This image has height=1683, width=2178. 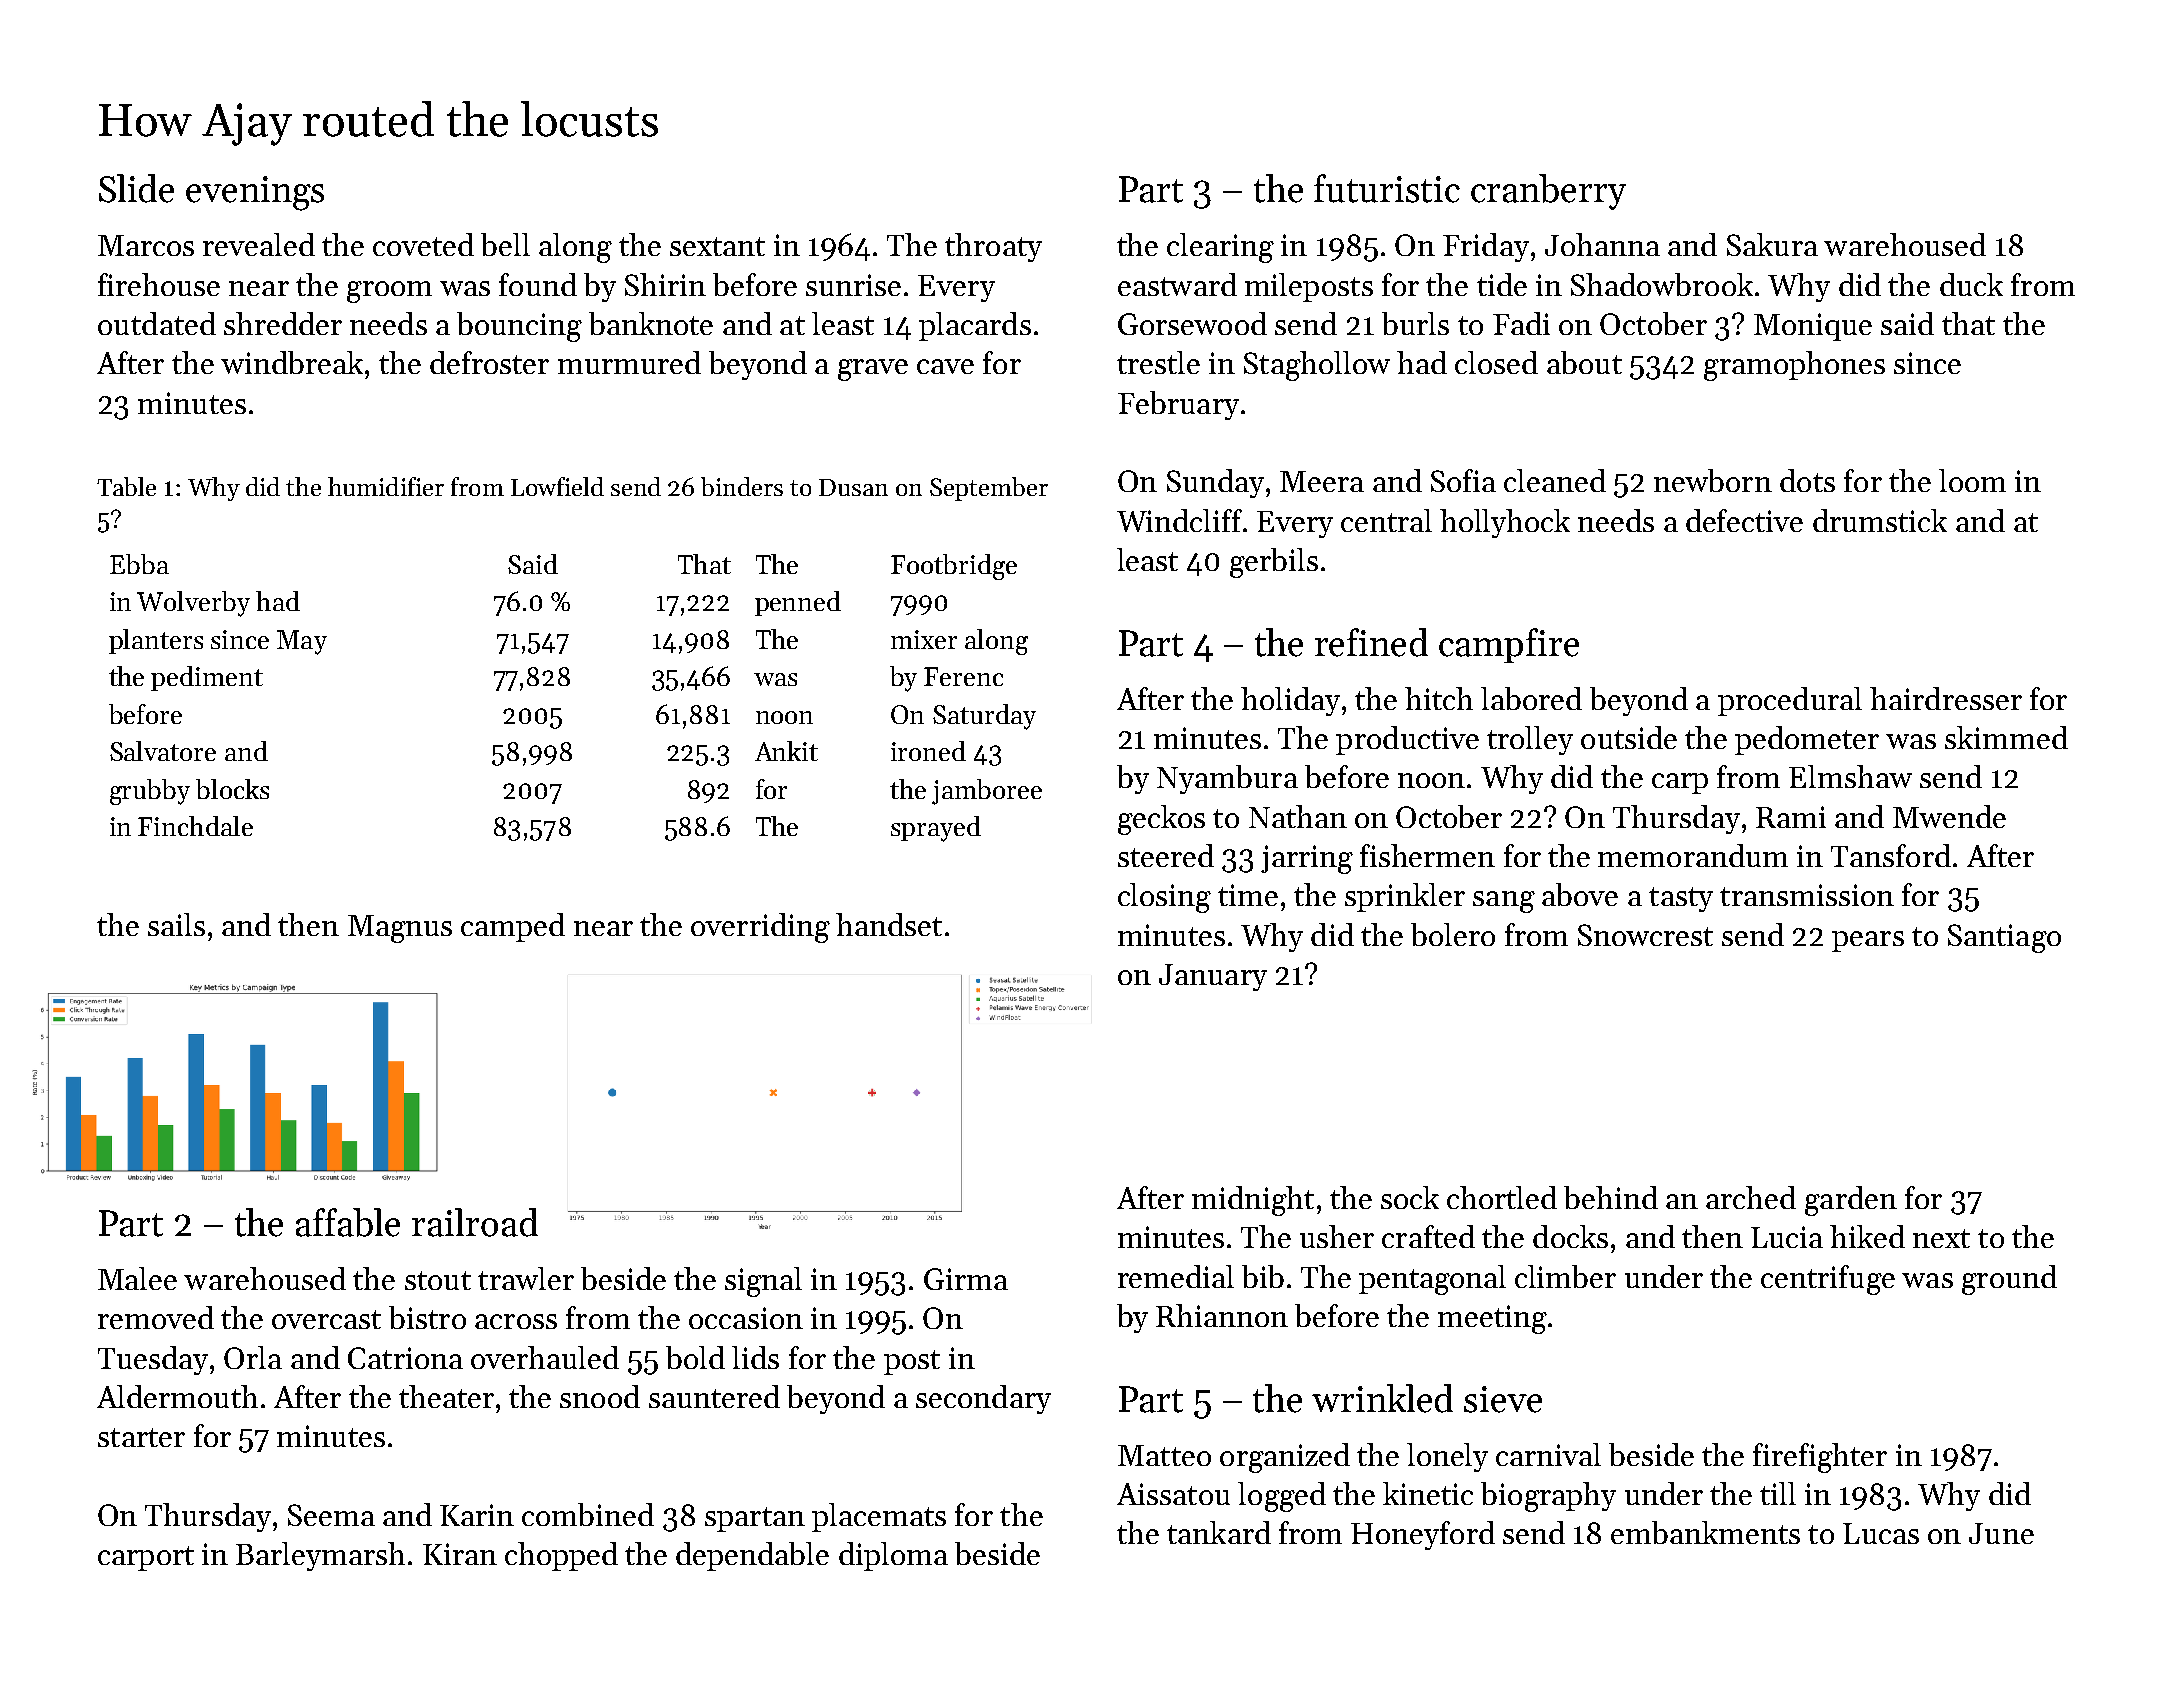 I want to click on blocks, so click(x=232, y=789).
